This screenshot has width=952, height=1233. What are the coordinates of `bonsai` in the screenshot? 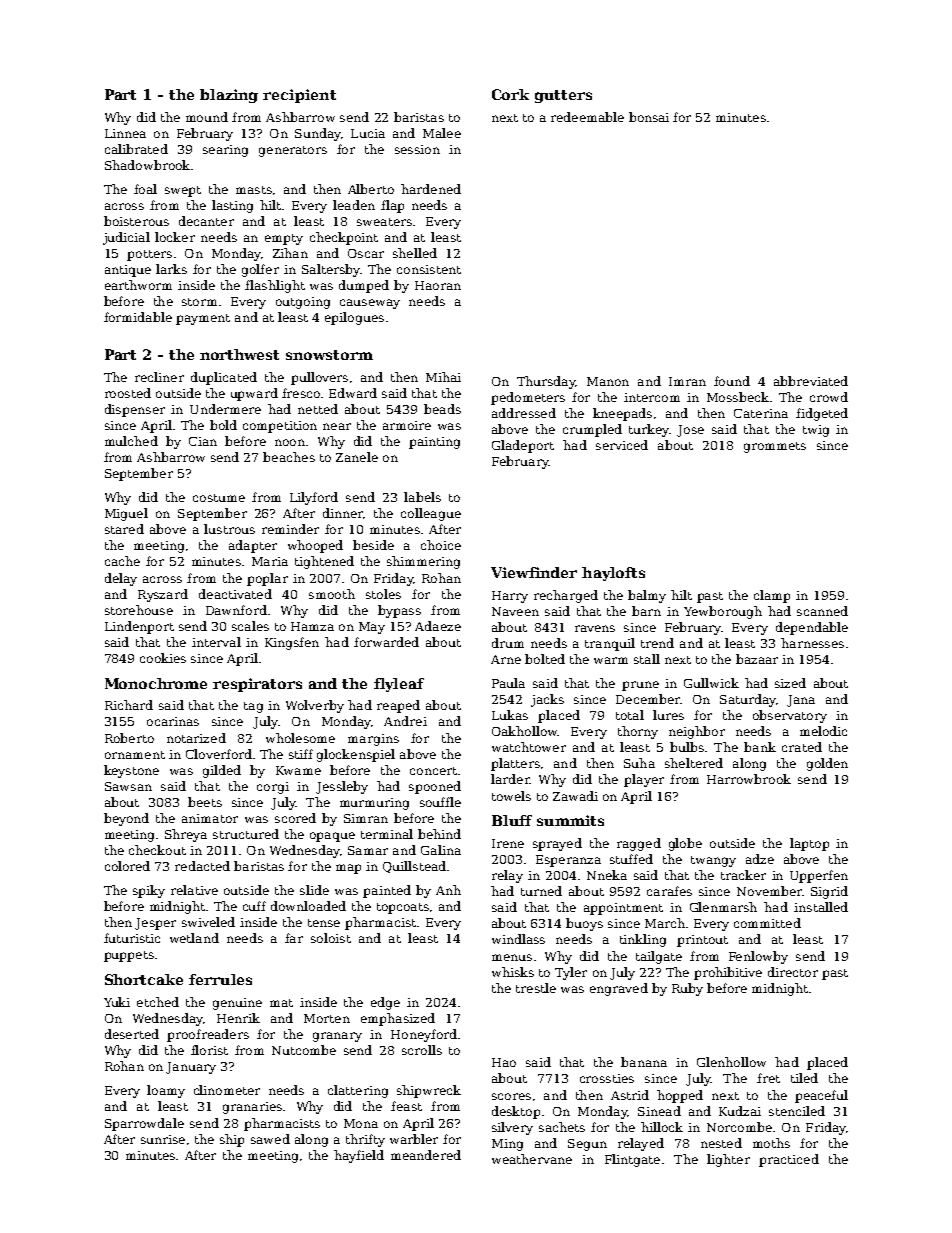 It's located at (649, 117).
